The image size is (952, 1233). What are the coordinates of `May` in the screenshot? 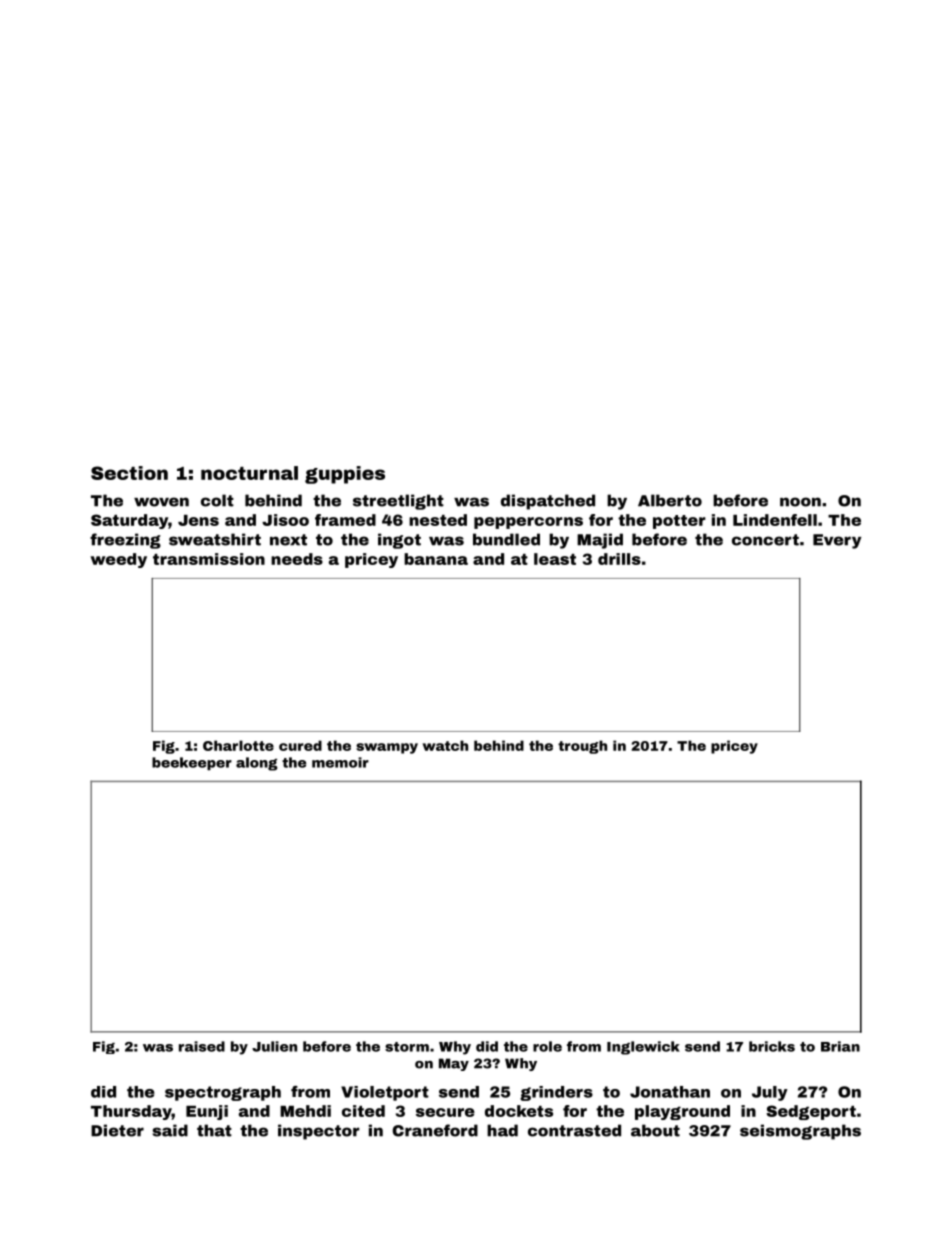 It's located at (454, 1064).
